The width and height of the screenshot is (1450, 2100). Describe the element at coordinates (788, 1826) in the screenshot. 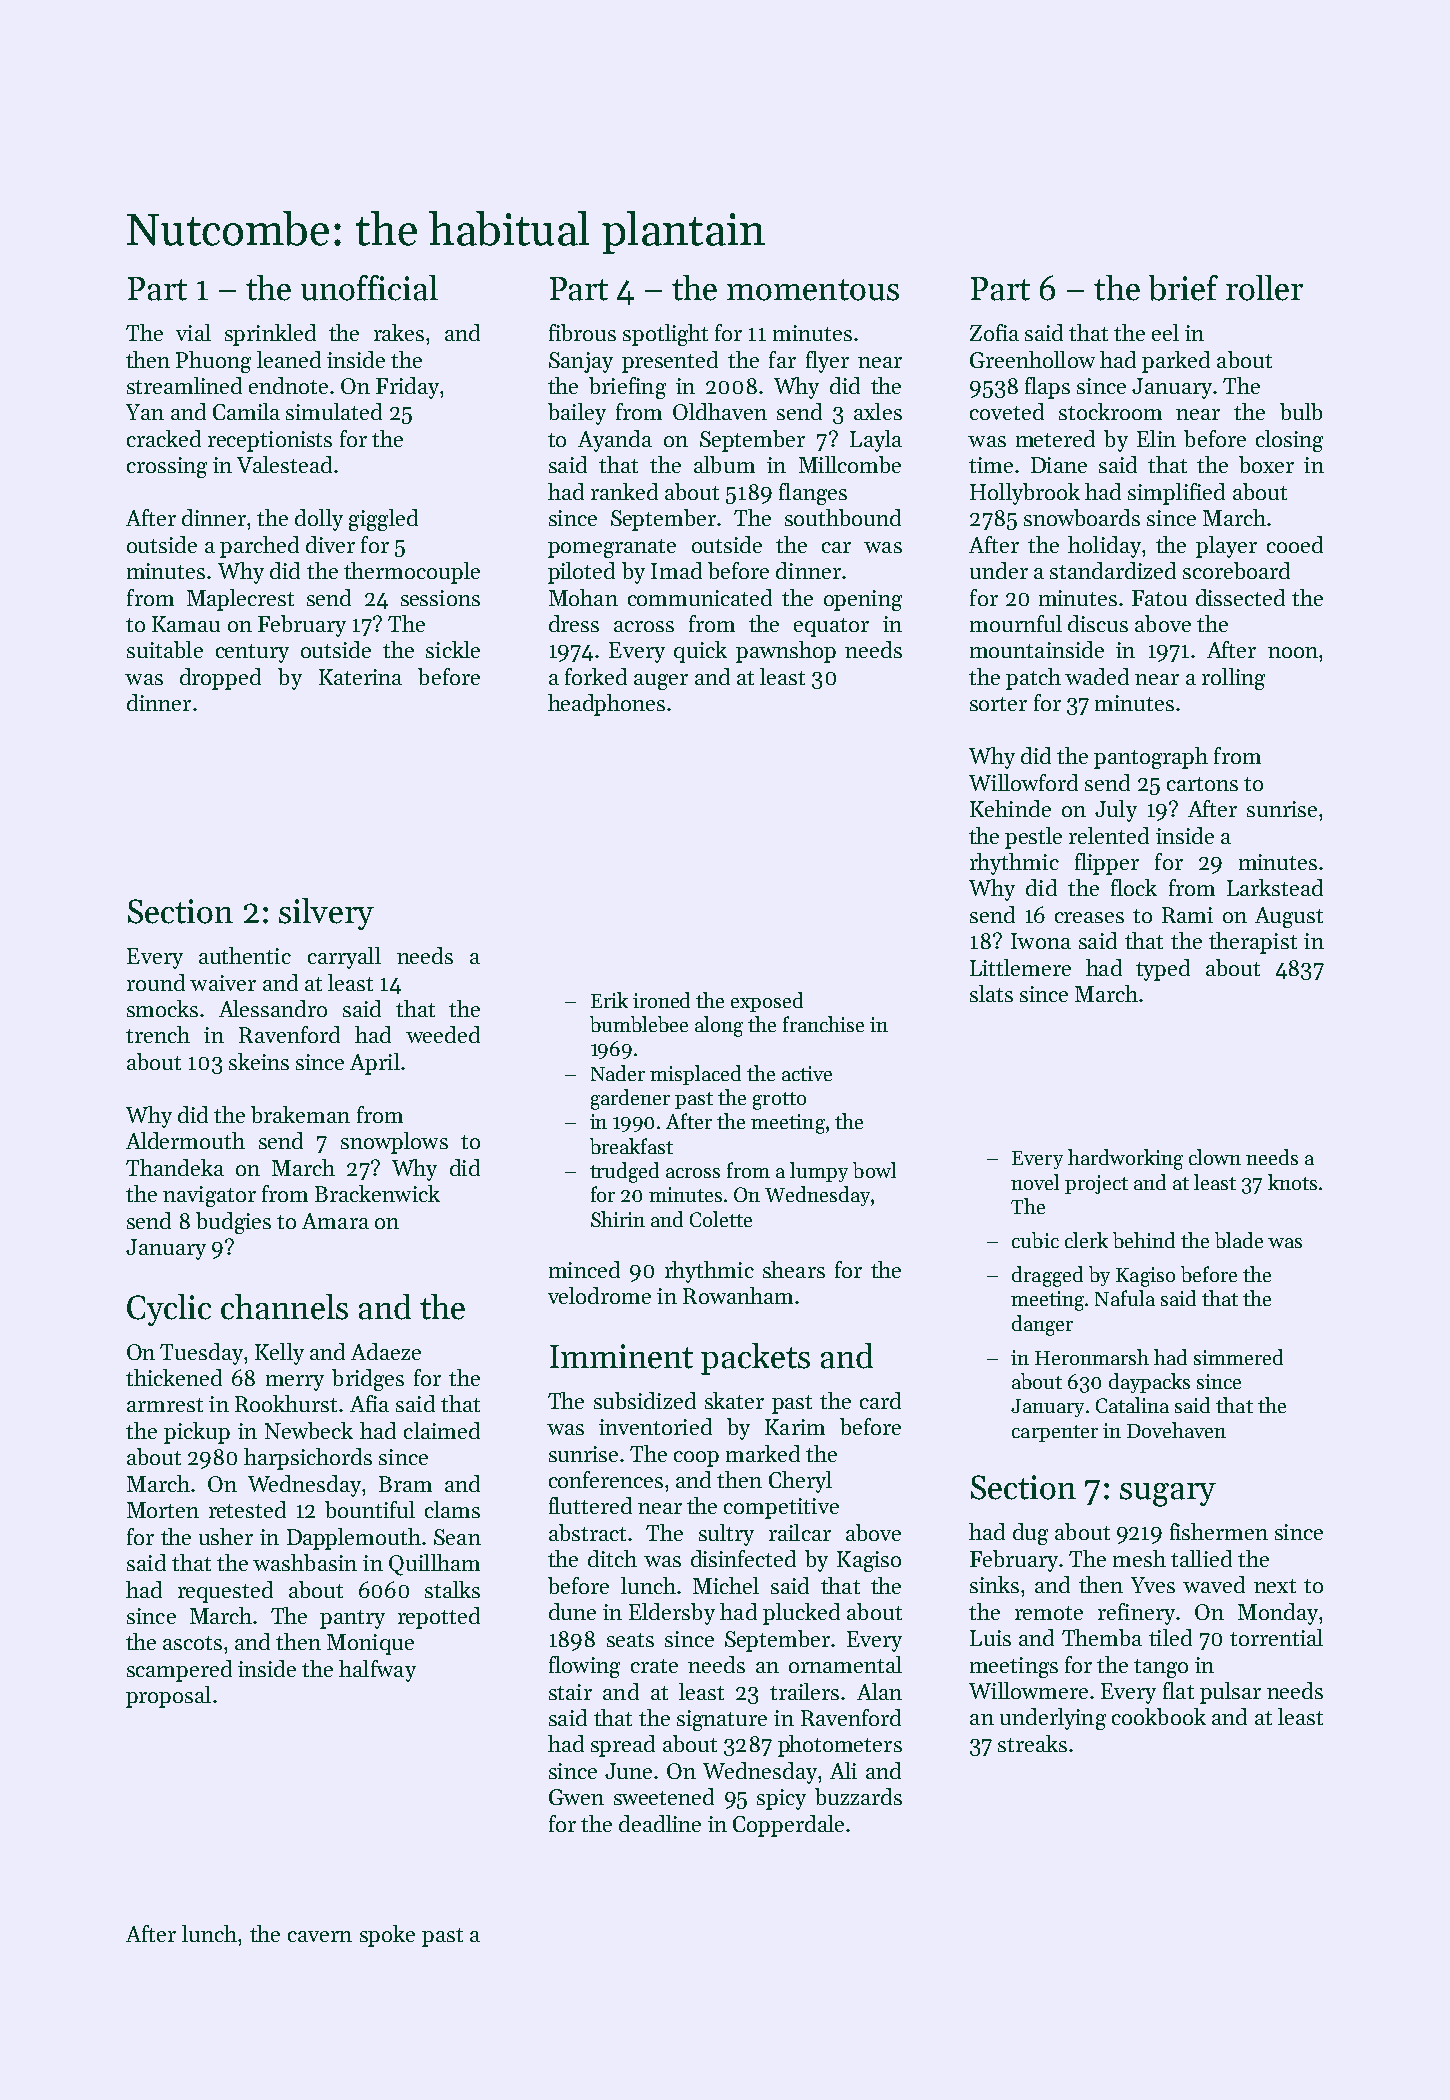

I see `Copperdale` at that location.
